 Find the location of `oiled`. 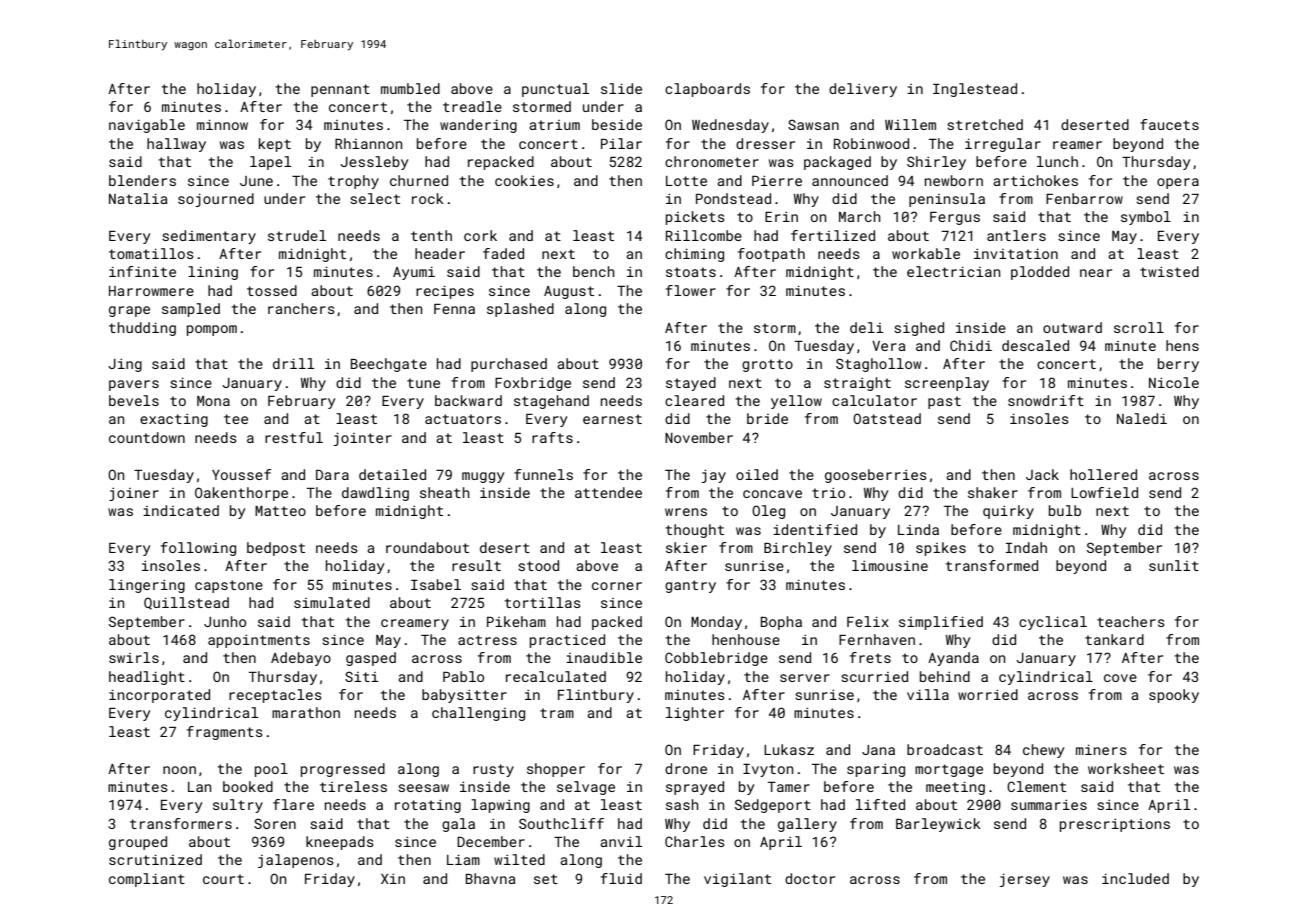

oiled is located at coordinates (757, 474).
